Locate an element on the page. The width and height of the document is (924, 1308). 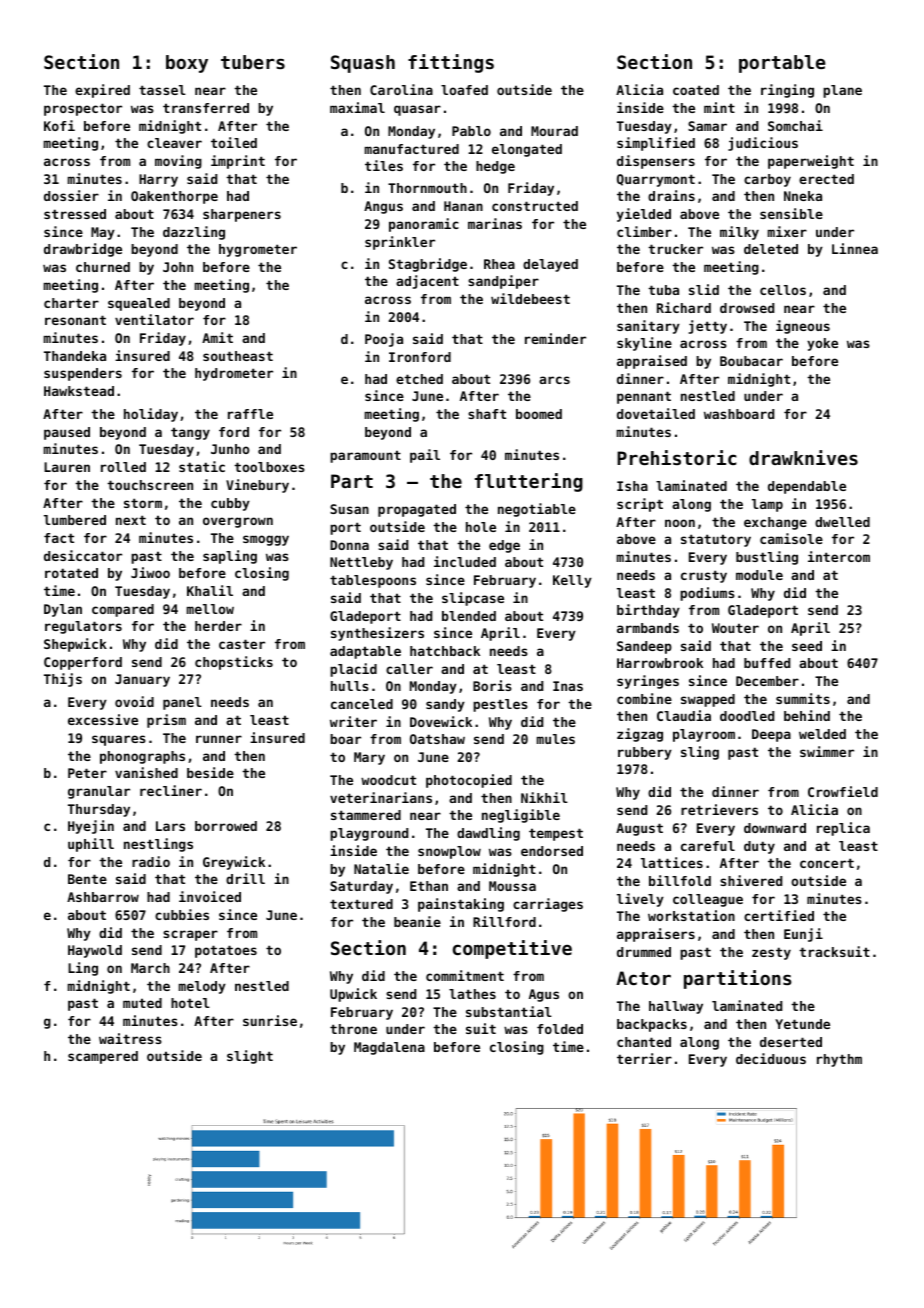
Harrowbrook is located at coordinates (660, 663).
